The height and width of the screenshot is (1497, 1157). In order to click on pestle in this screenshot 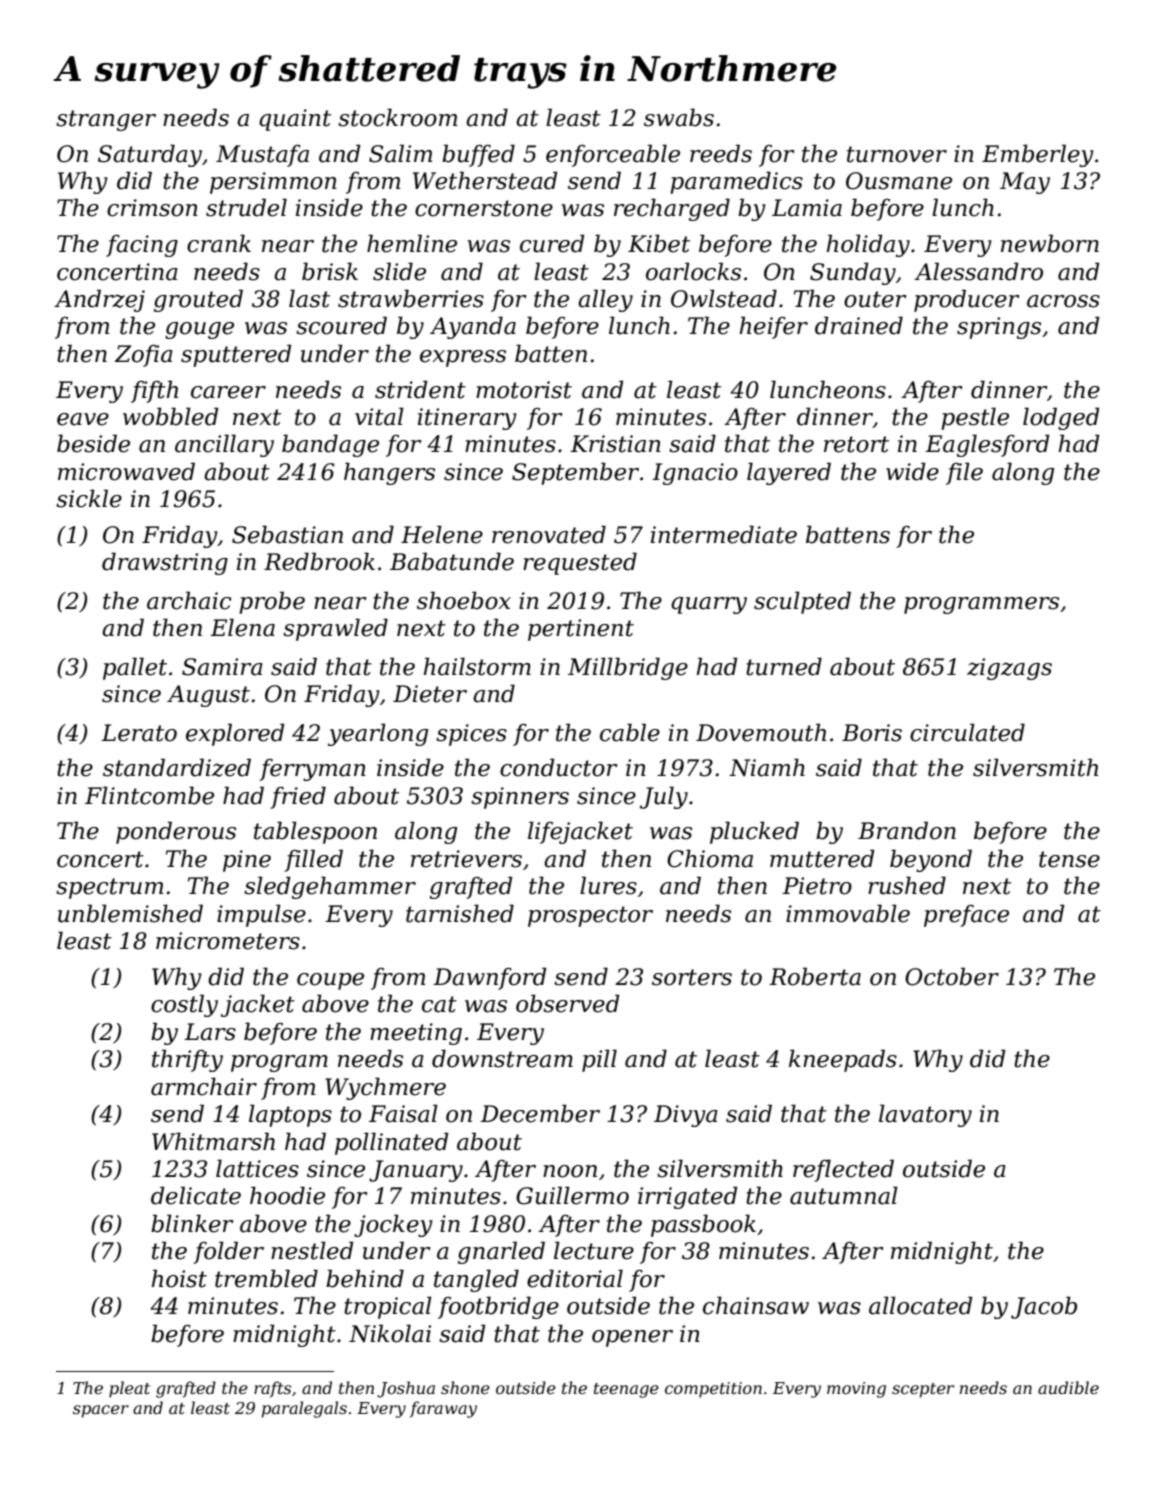, I will do `click(975, 418)`.
